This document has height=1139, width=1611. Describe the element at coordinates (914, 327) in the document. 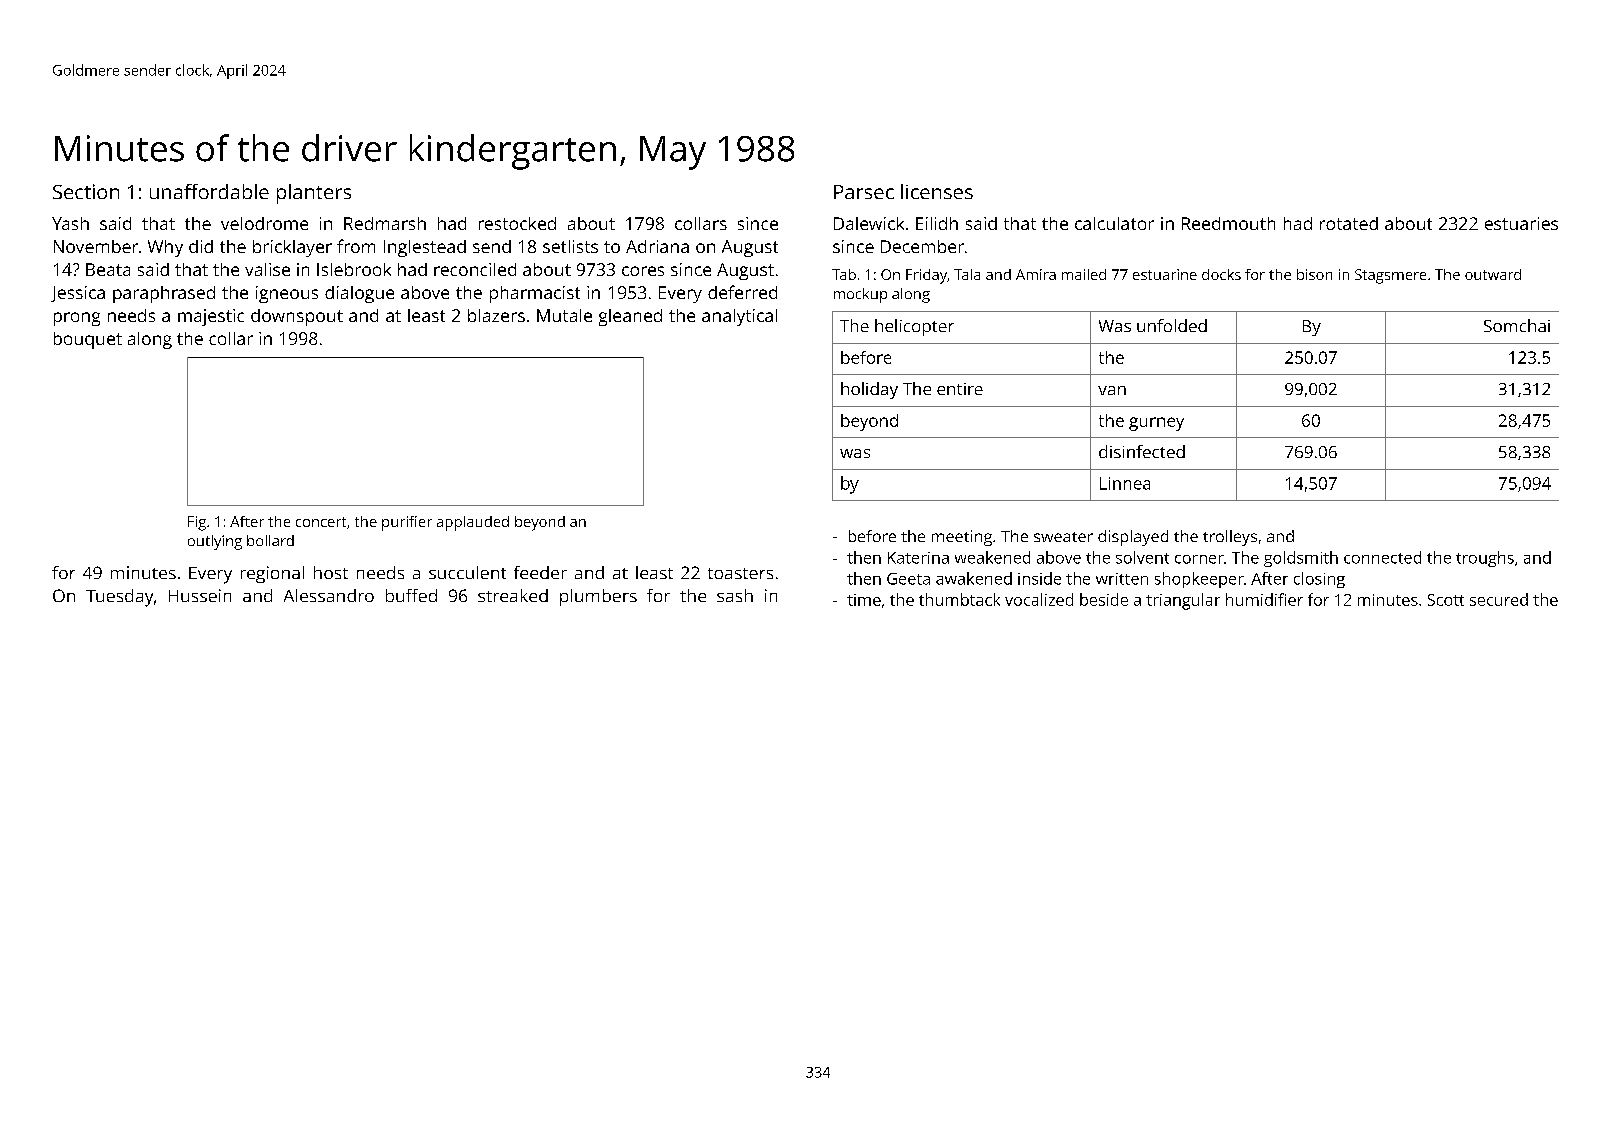

I see `helicopter` at that location.
